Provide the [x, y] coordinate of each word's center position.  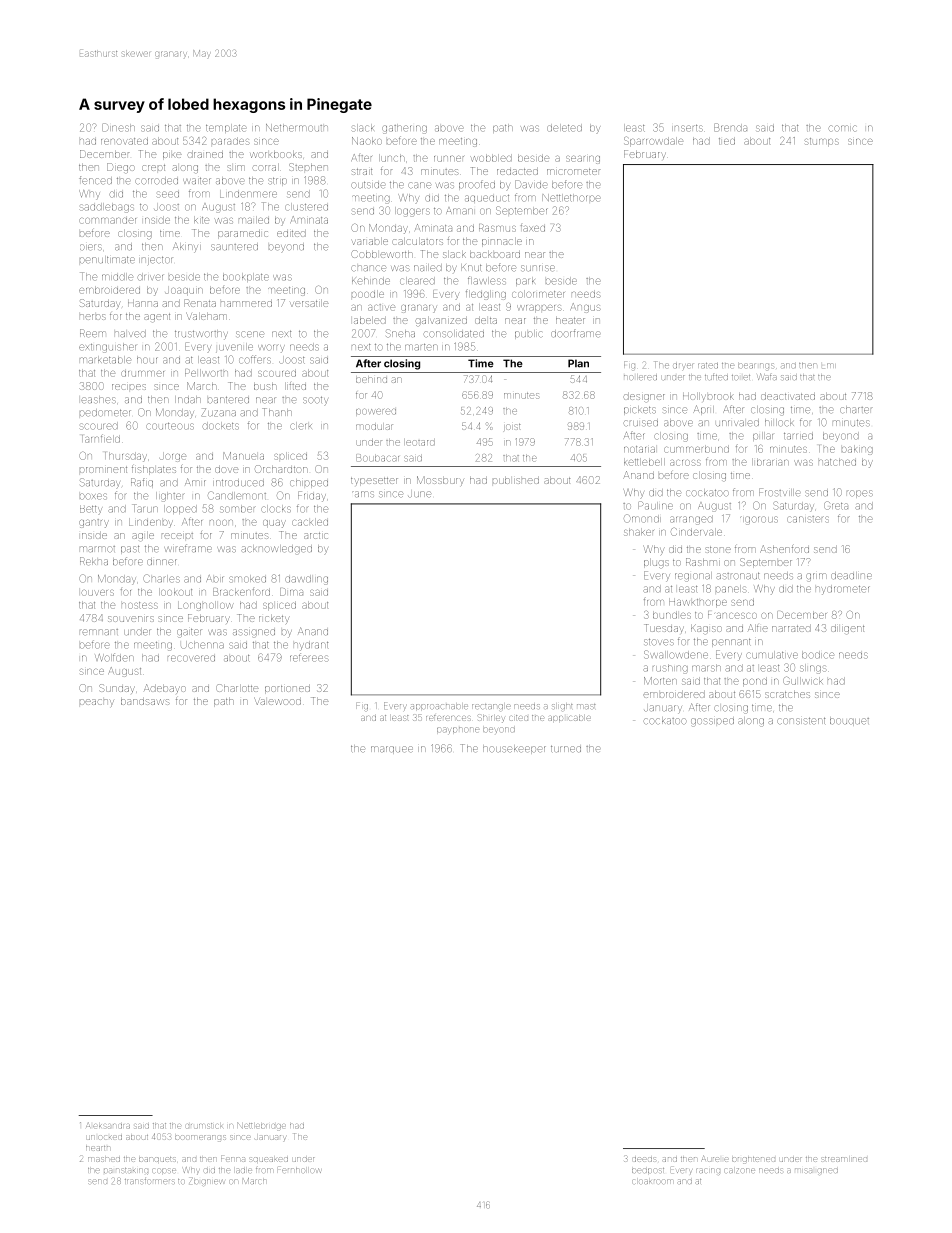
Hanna [143, 303]
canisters [807, 519]
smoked [247, 578]
